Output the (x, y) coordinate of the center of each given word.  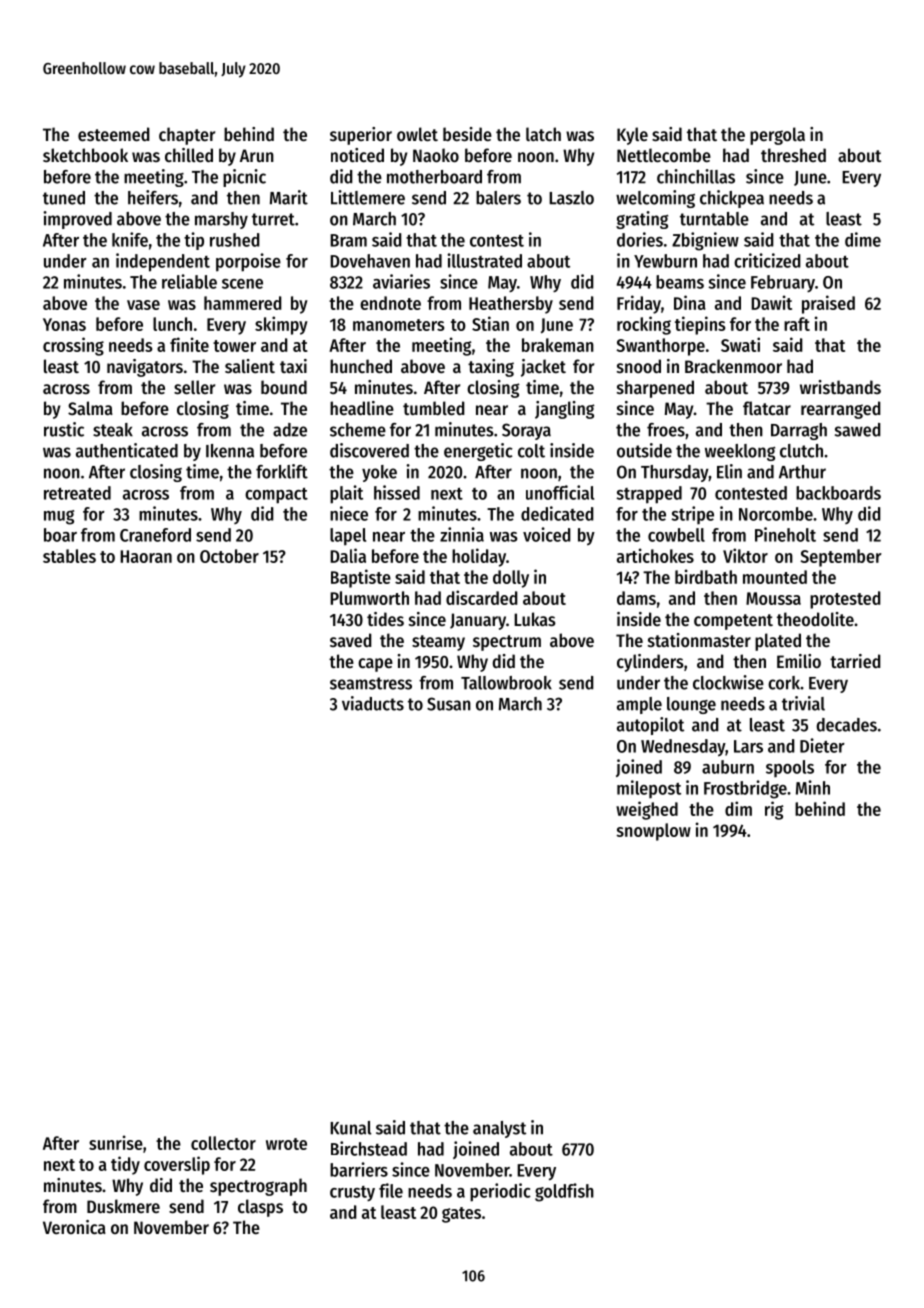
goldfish (564, 1192)
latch (543, 134)
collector (223, 1143)
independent (163, 262)
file (391, 1190)
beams (680, 282)
